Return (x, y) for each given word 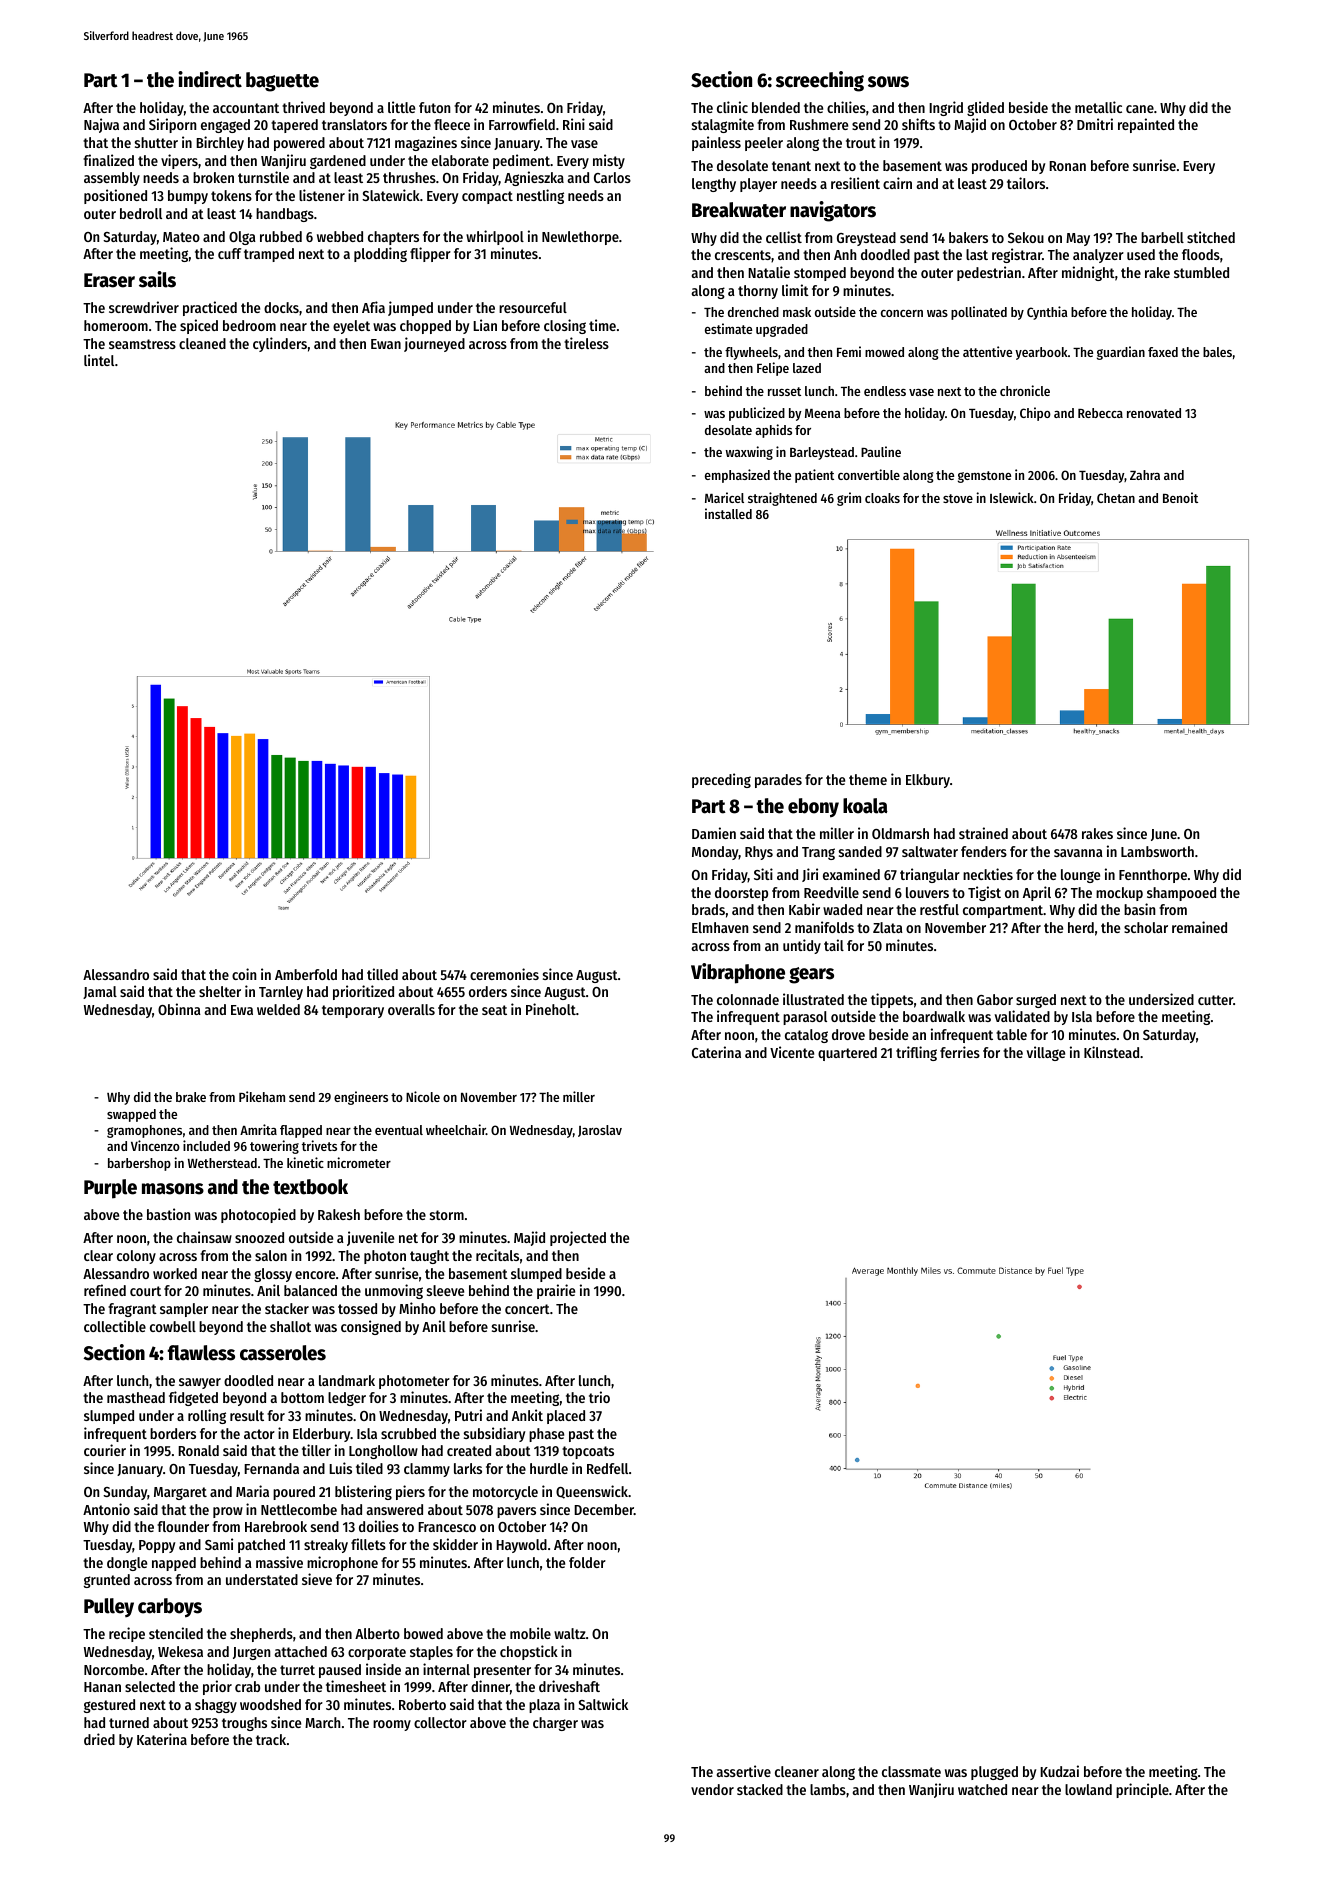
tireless (586, 343)
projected (578, 1238)
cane (1140, 109)
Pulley (109, 1607)
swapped (131, 1115)
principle (1142, 1790)
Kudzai (1059, 1771)
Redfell (607, 1468)
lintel (99, 360)
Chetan (1116, 498)
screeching (820, 81)
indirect (210, 79)
